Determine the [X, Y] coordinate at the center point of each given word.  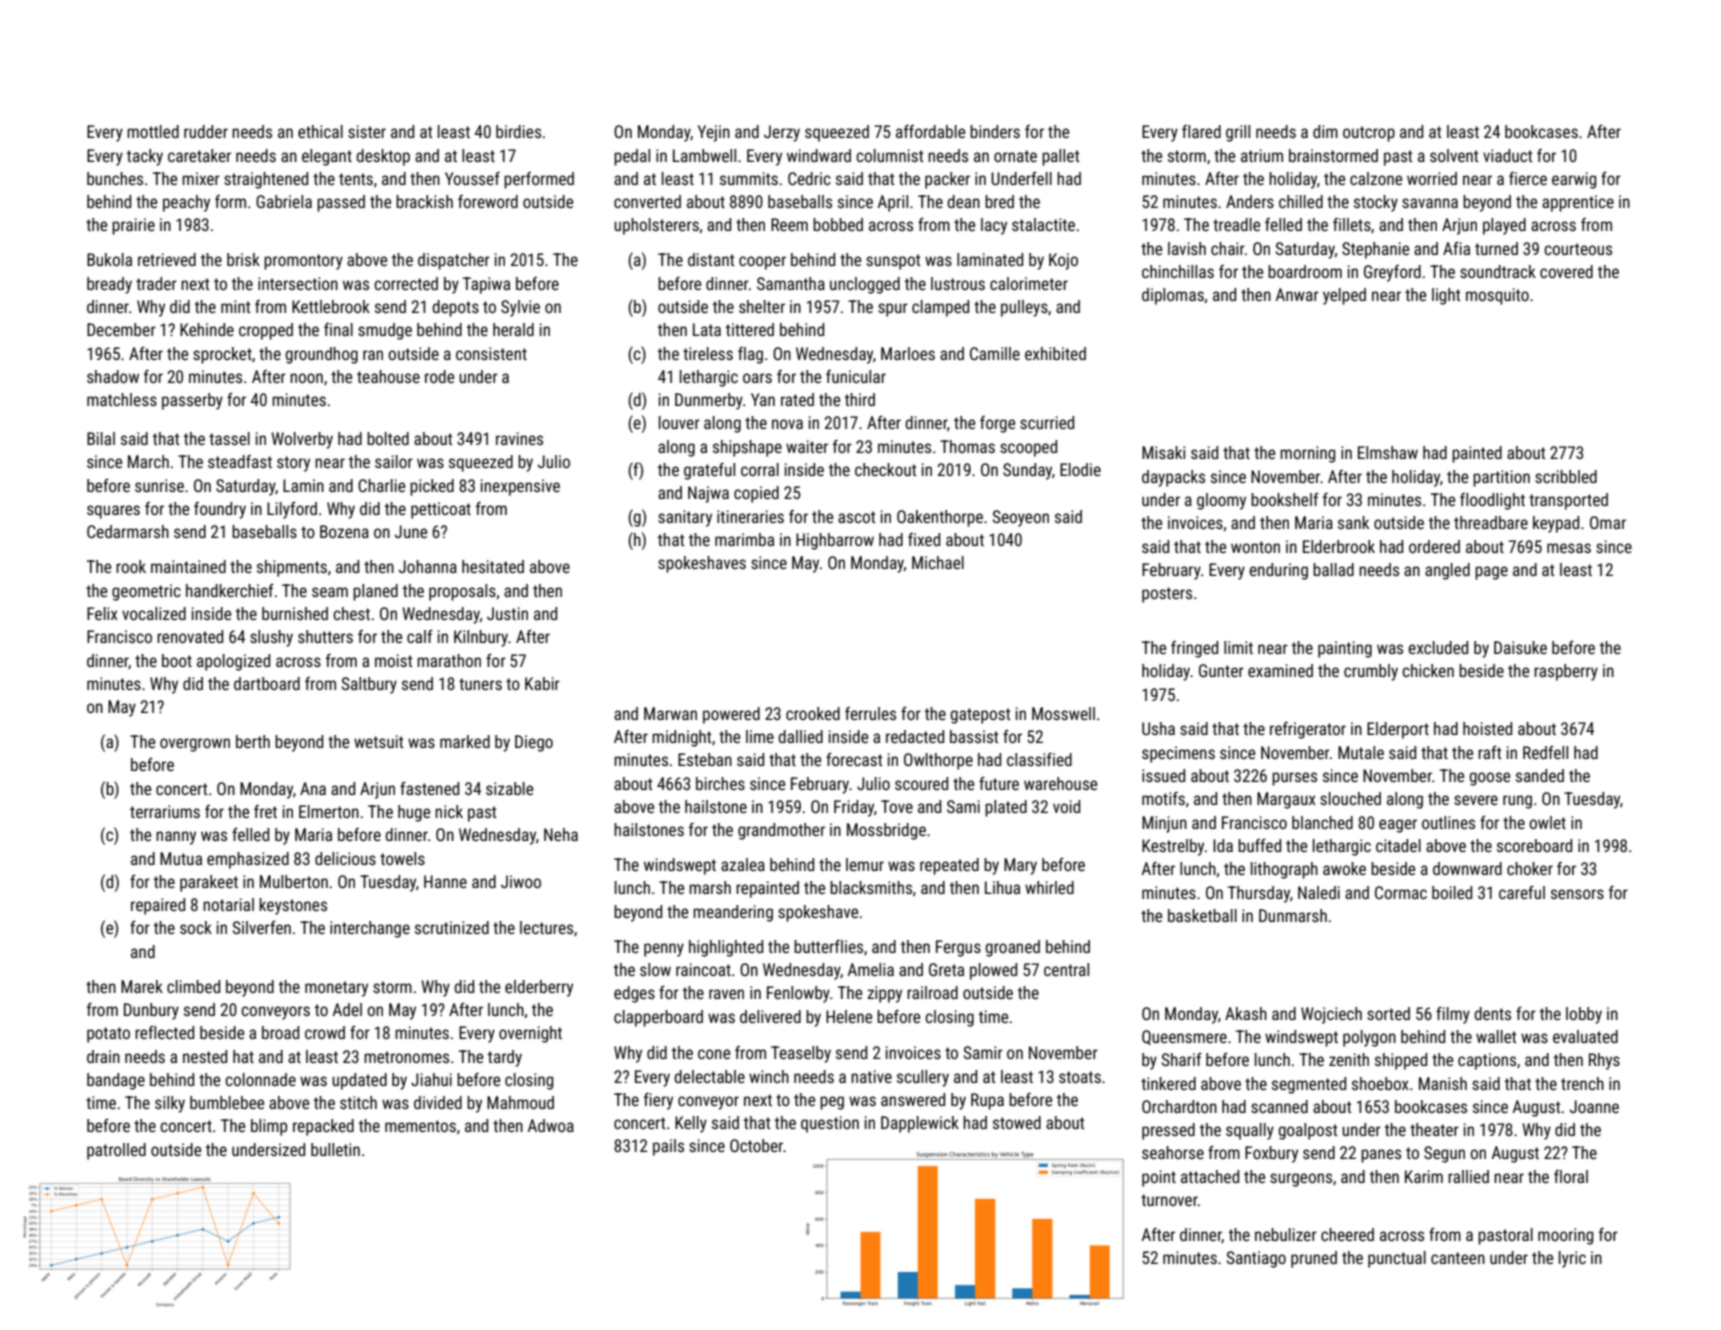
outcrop [1369, 134]
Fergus [958, 948]
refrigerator [1308, 730]
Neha [561, 834]
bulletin [335, 1149]
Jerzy [782, 133]
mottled [153, 131]
